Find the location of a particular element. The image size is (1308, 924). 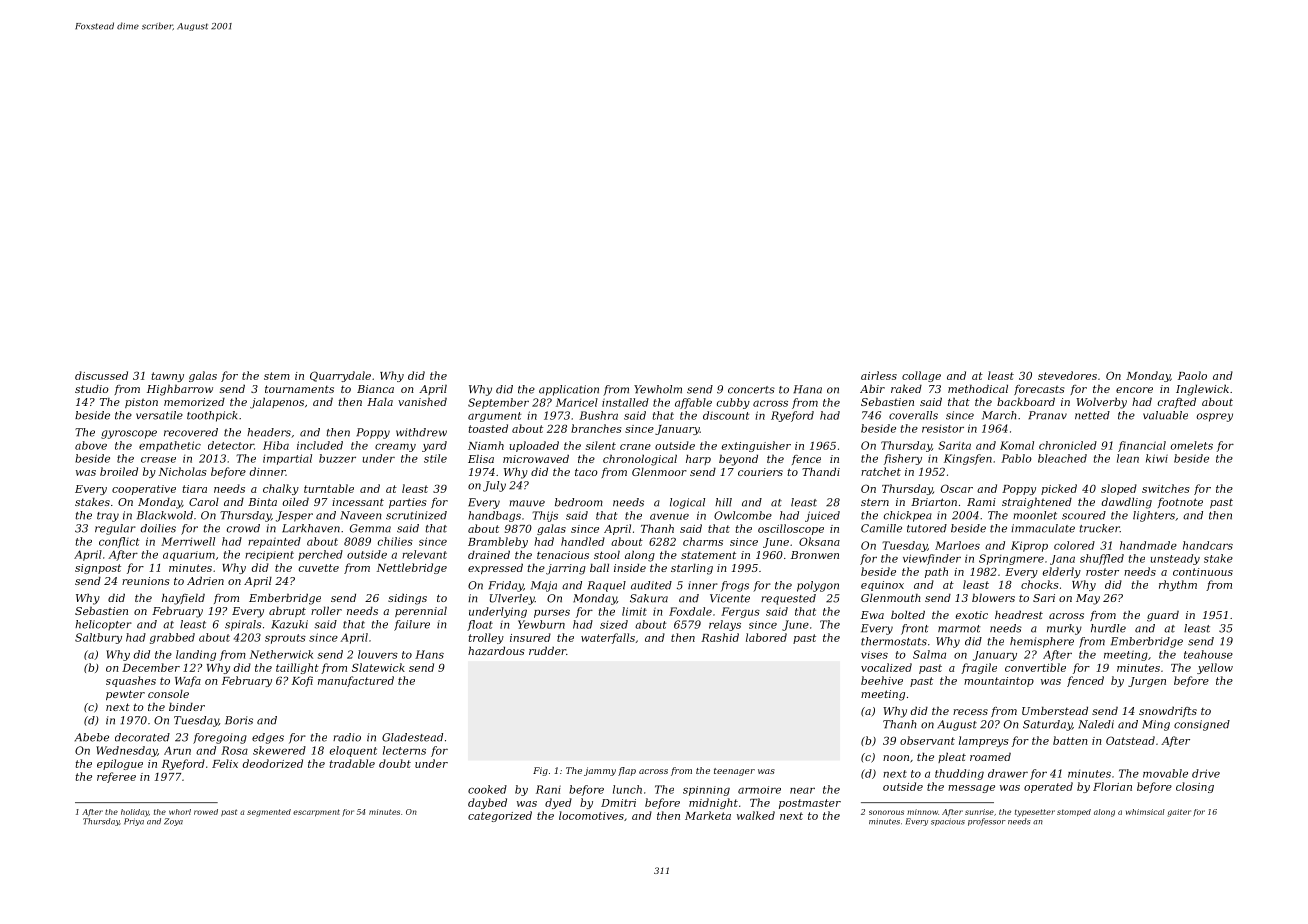

gaiter is located at coordinates (1179, 813).
